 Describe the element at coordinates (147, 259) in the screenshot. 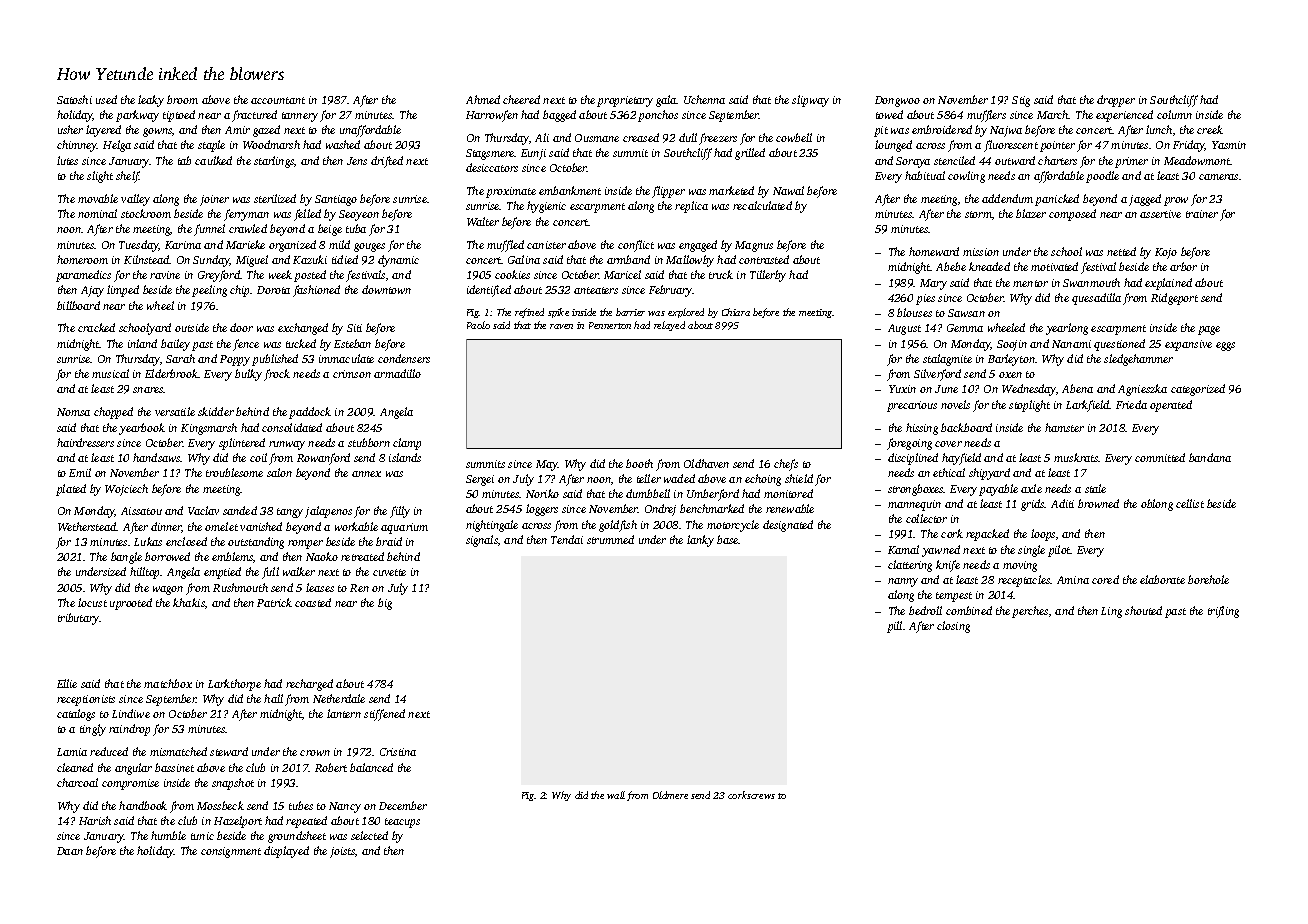

I see `Kilnstead` at that location.
